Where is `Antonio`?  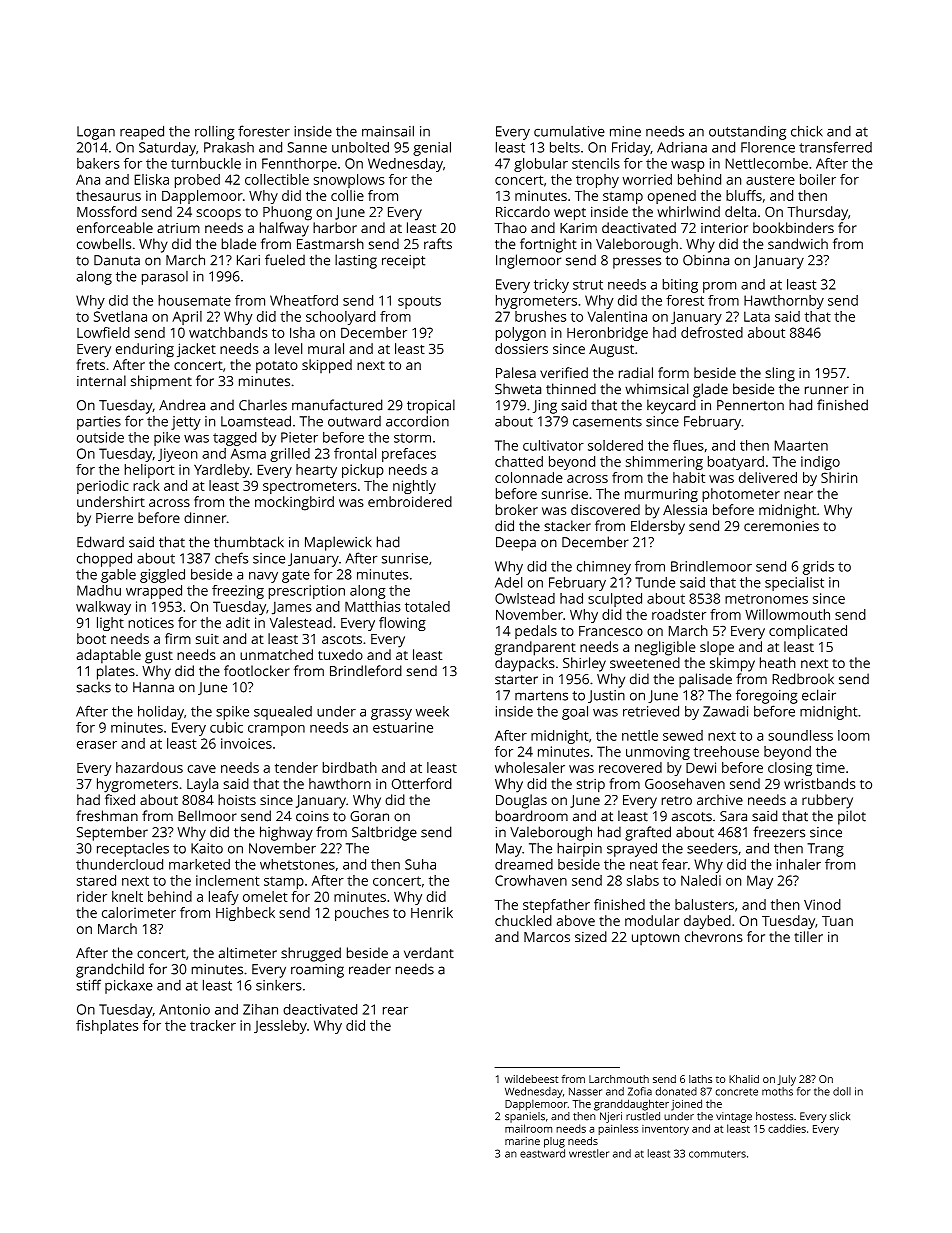
Antonio is located at coordinates (184, 1009).
